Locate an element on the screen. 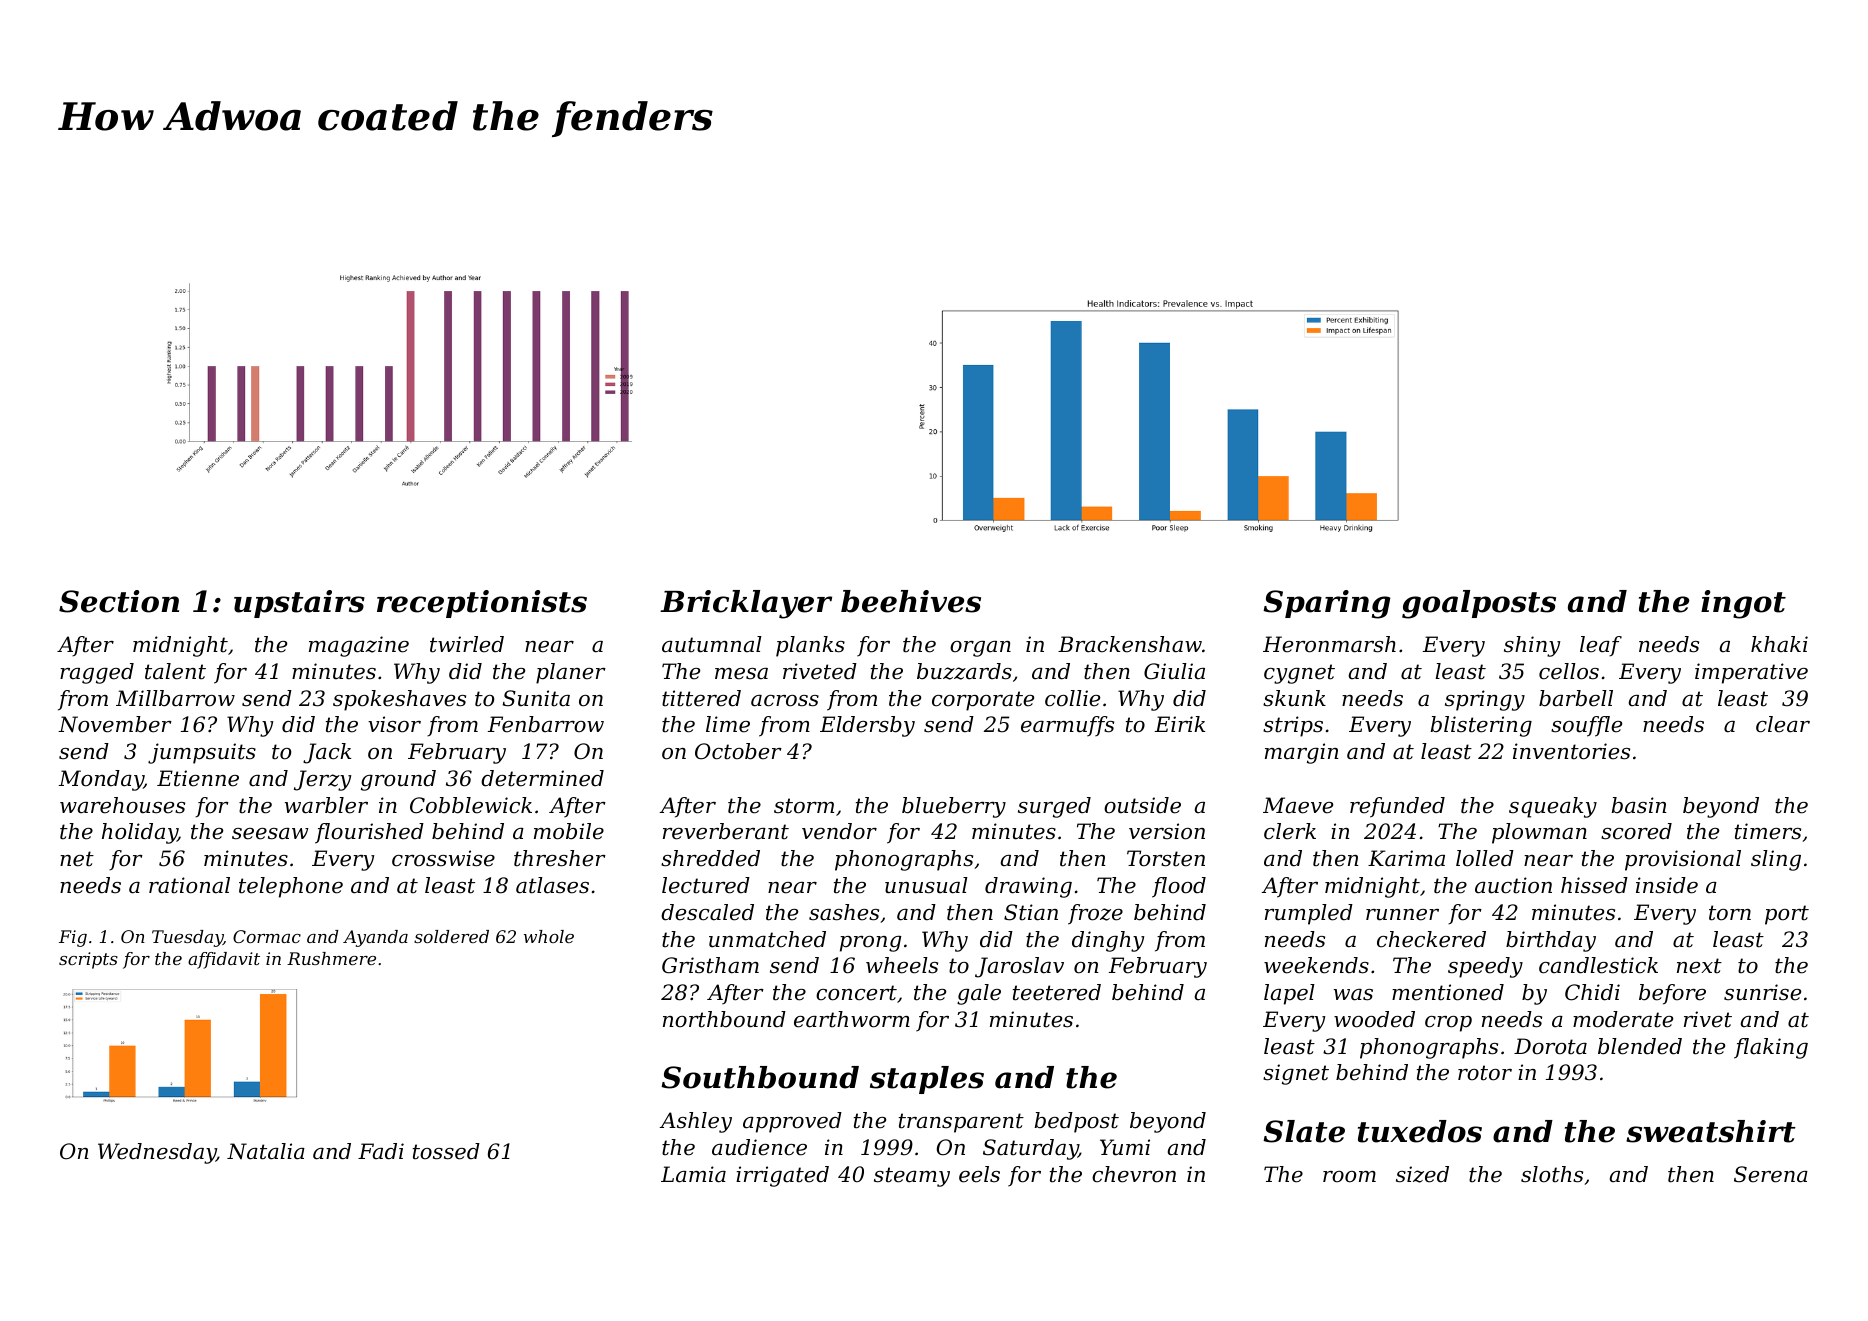 The image size is (1868, 1321). Etienne is located at coordinates (198, 778).
